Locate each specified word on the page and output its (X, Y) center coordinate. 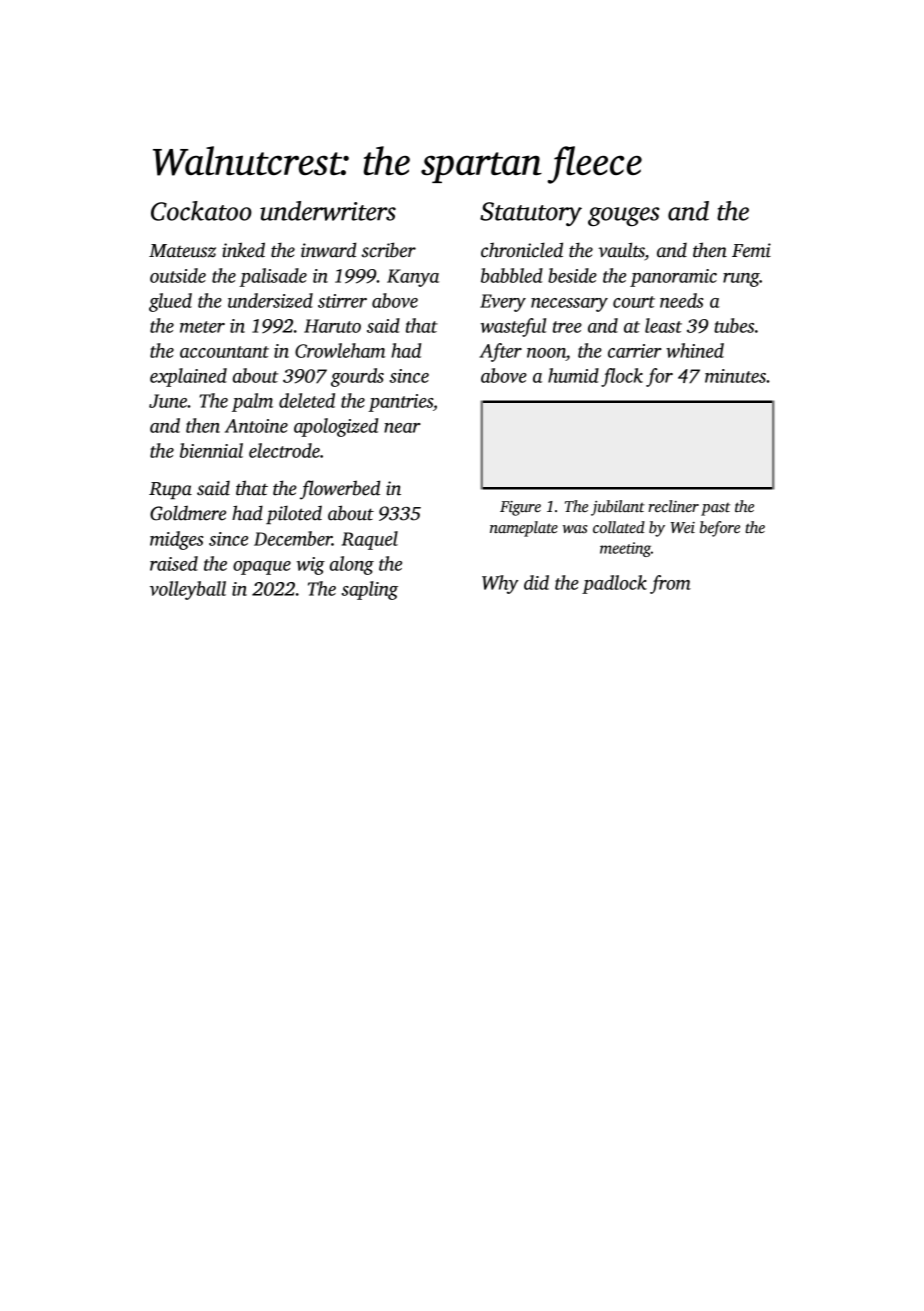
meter (202, 327)
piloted (294, 514)
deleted (307, 400)
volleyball (188, 590)
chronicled (522, 250)
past (715, 509)
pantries (400, 403)
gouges (623, 216)
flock (622, 377)
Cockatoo (201, 211)
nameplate (524, 529)
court (634, 302)
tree (567, 327)
